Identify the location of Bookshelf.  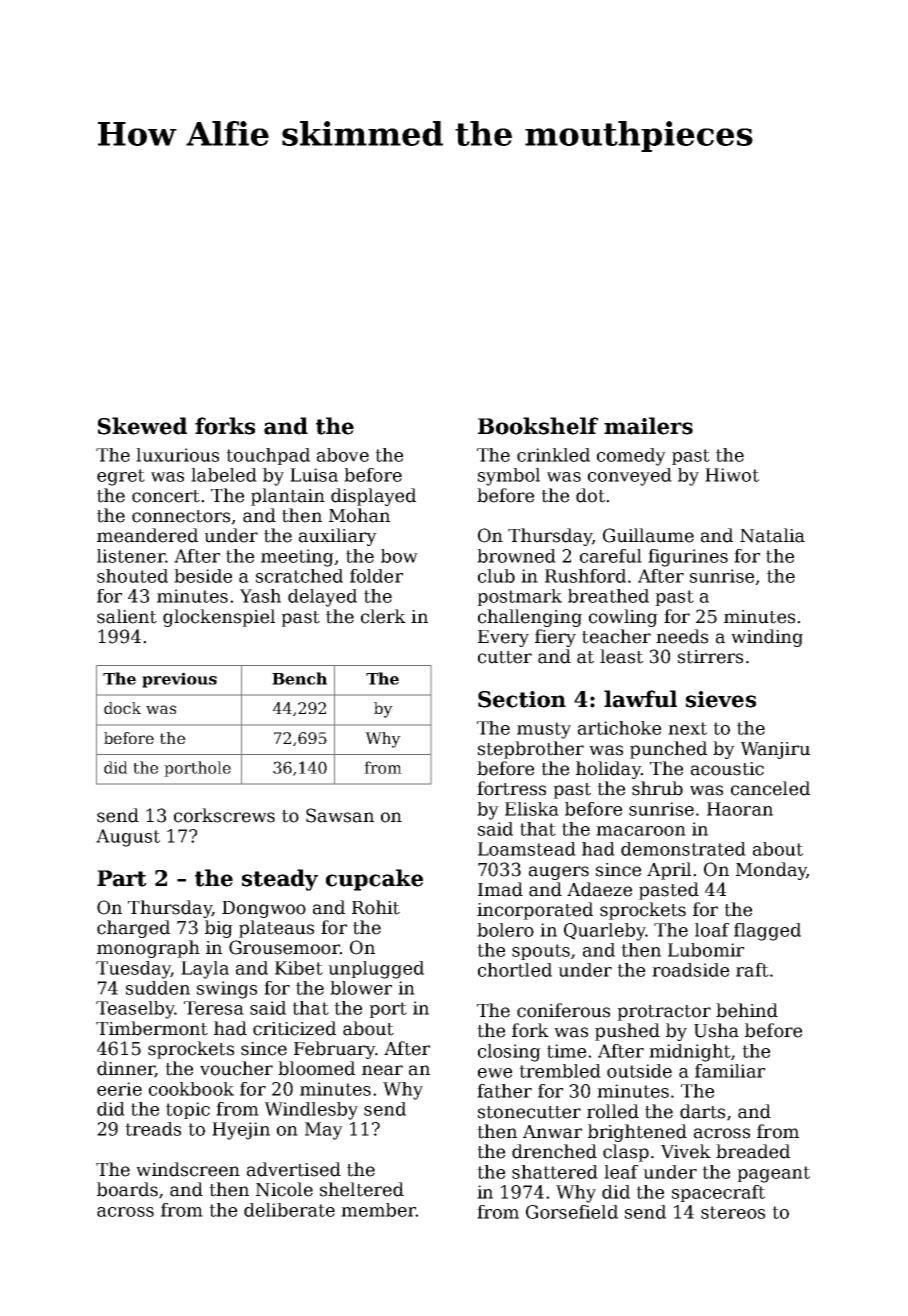
(538, 426).
